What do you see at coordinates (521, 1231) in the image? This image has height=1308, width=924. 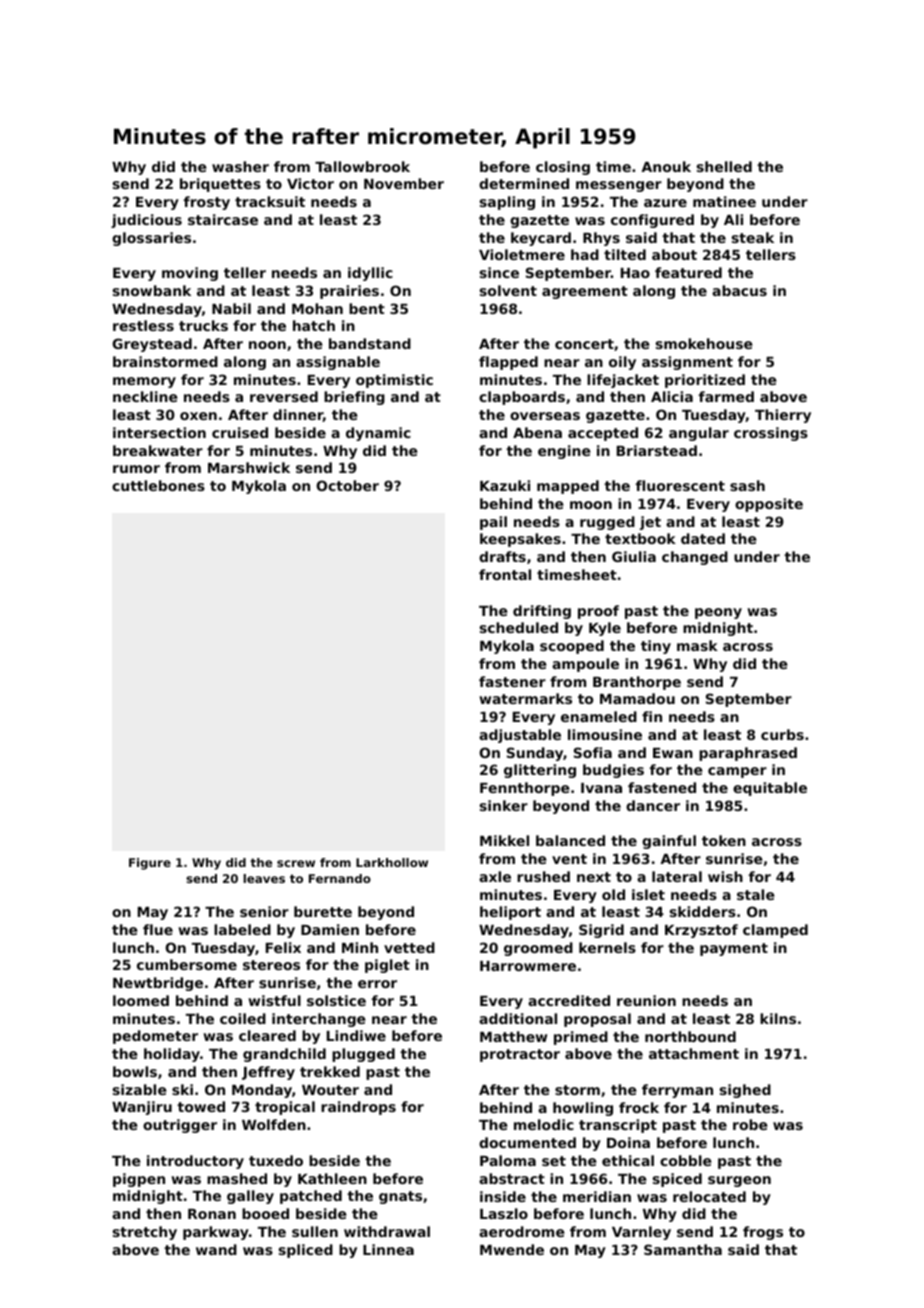 I see `aerodrome` at bounding box center [521, 1231].
